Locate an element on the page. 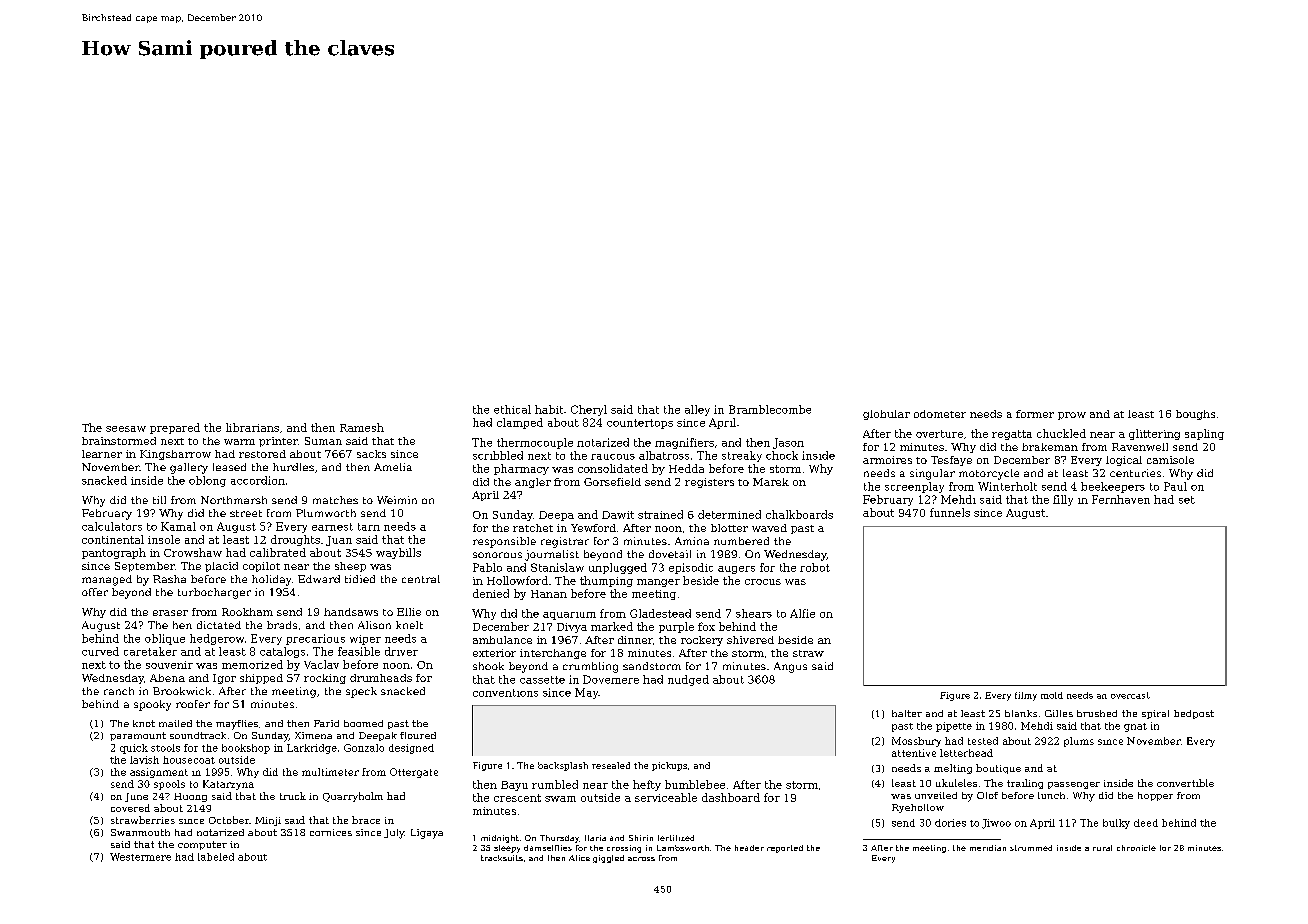 The width and height of the image is (1308, 924). numbered is located at coordinates (741, 541).
